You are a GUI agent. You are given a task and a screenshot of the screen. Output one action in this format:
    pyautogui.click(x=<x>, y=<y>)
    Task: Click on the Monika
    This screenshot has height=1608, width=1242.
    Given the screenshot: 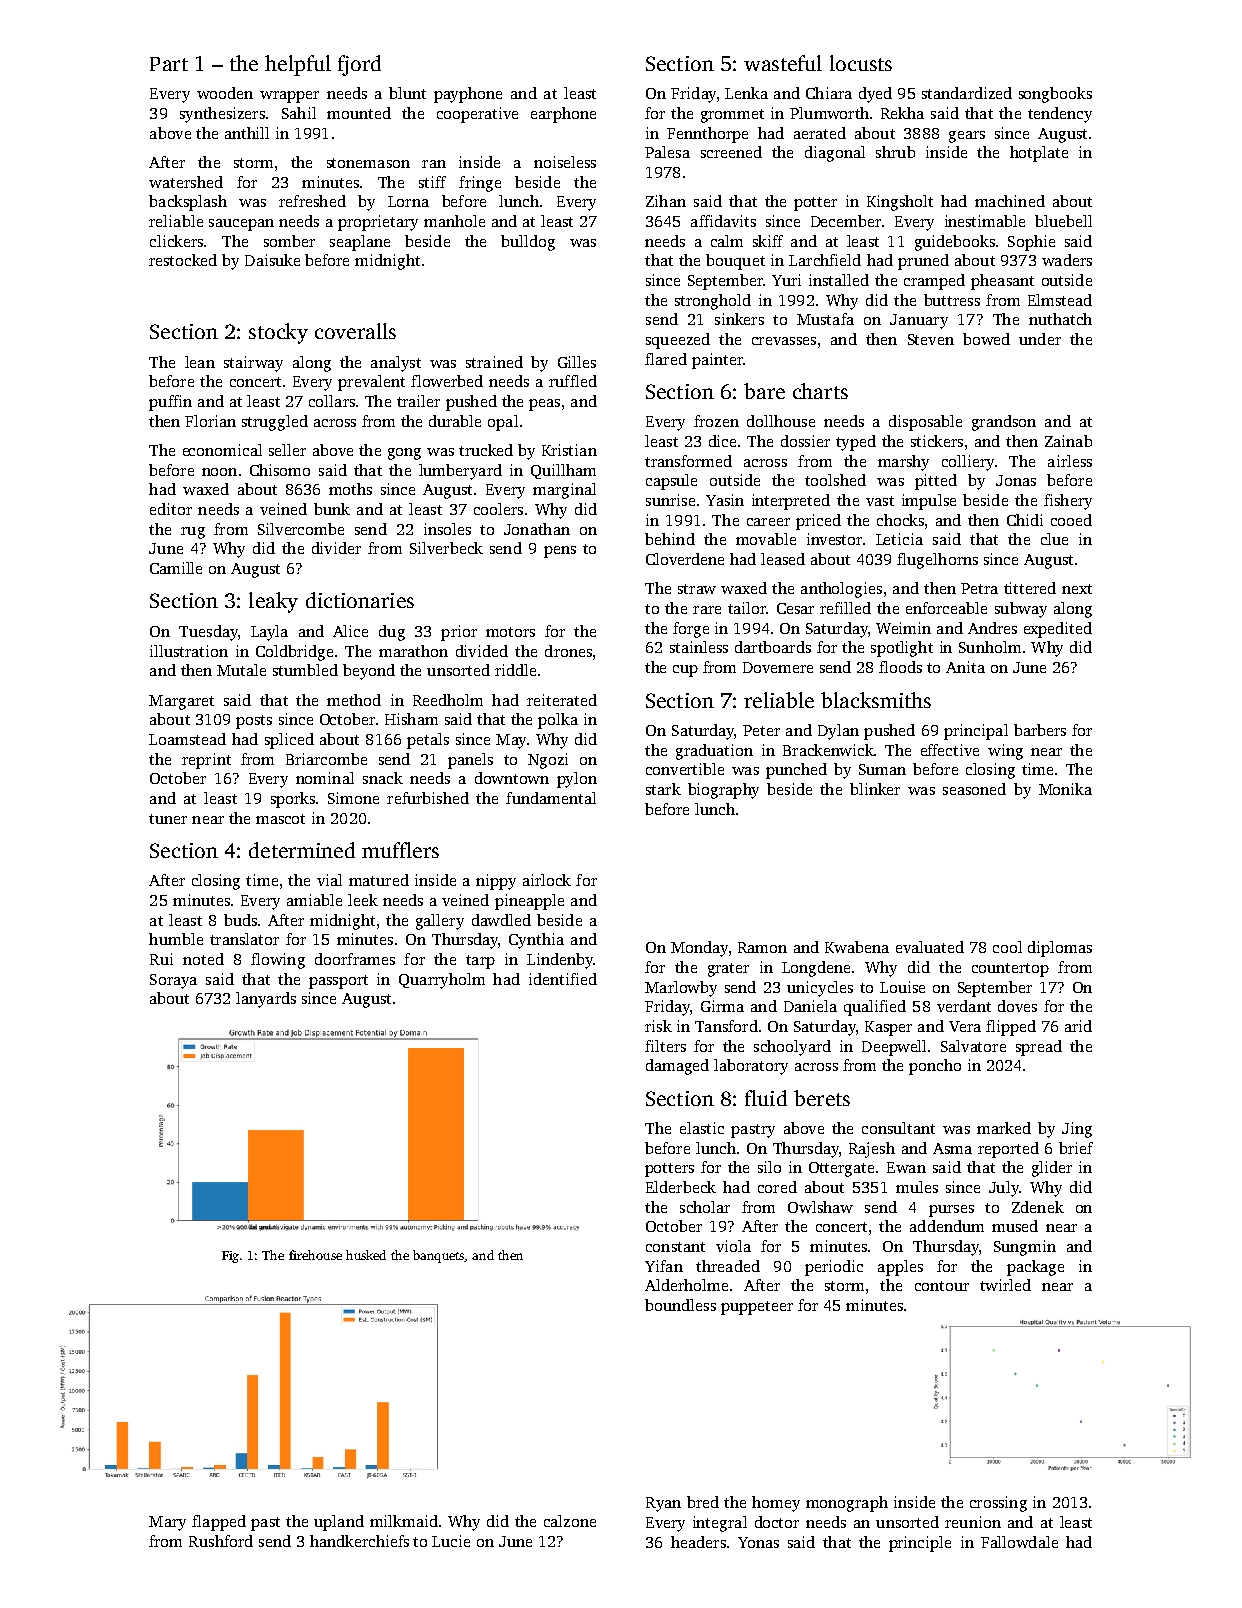 What is the action you would take?
    pyautogui.click(x=1065, y=789)
